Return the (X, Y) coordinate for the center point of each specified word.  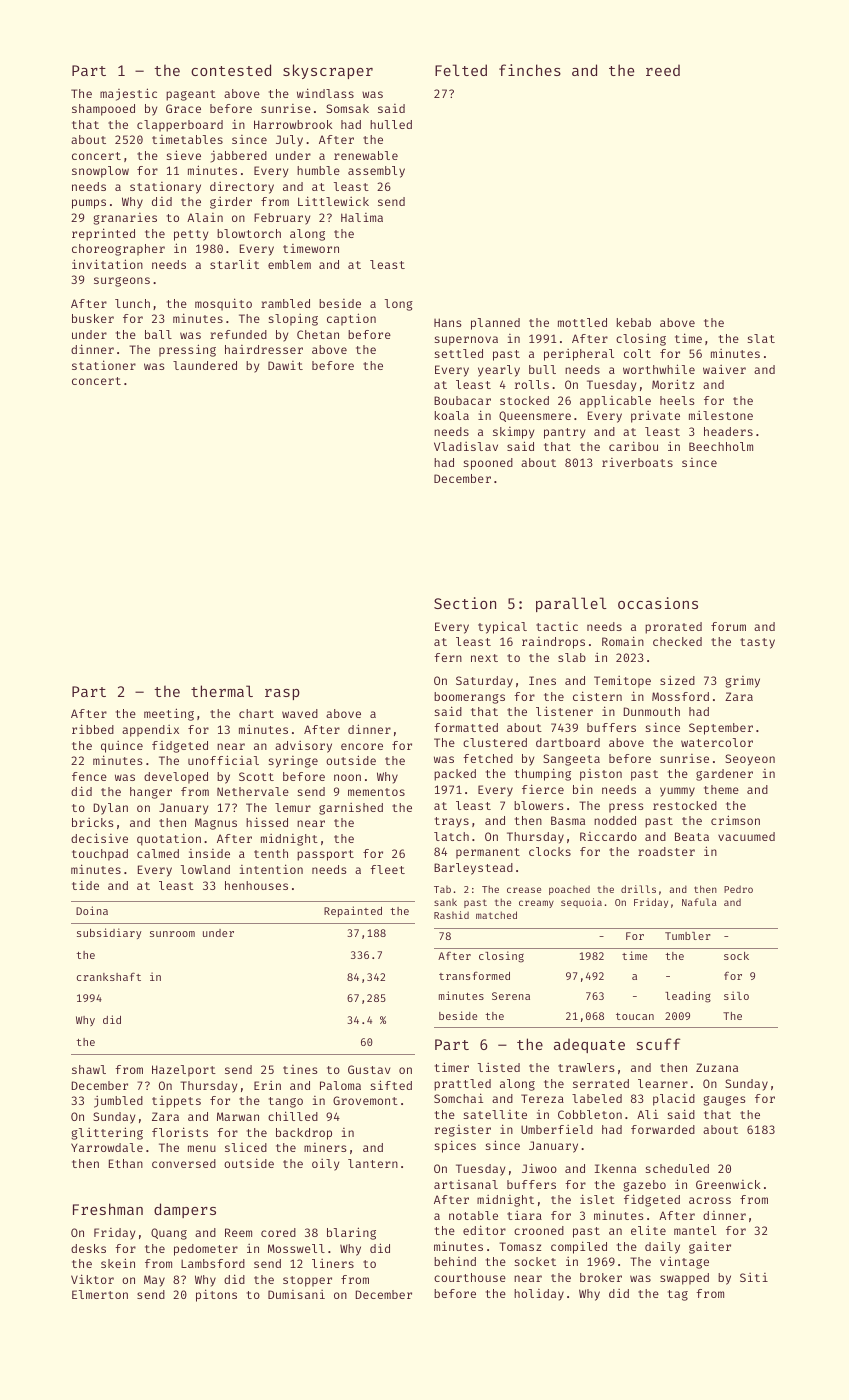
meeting (169, 714)
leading (688, 997)
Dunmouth (652, 711)
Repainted (353, 911)
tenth (271, 853)
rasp (282, 694)
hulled (391, 124)
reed (663, 70)
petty (191, 235)
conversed (184, 1163)
